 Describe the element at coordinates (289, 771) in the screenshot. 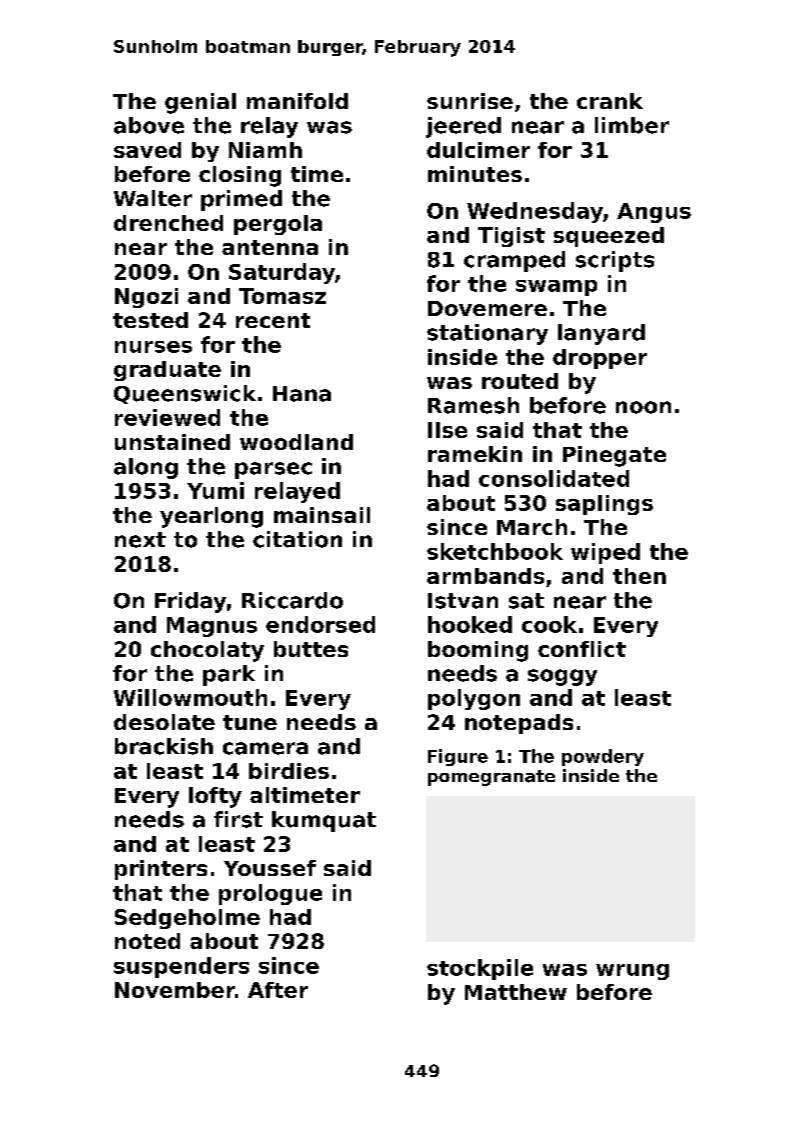

I see `birdies` at that location.
